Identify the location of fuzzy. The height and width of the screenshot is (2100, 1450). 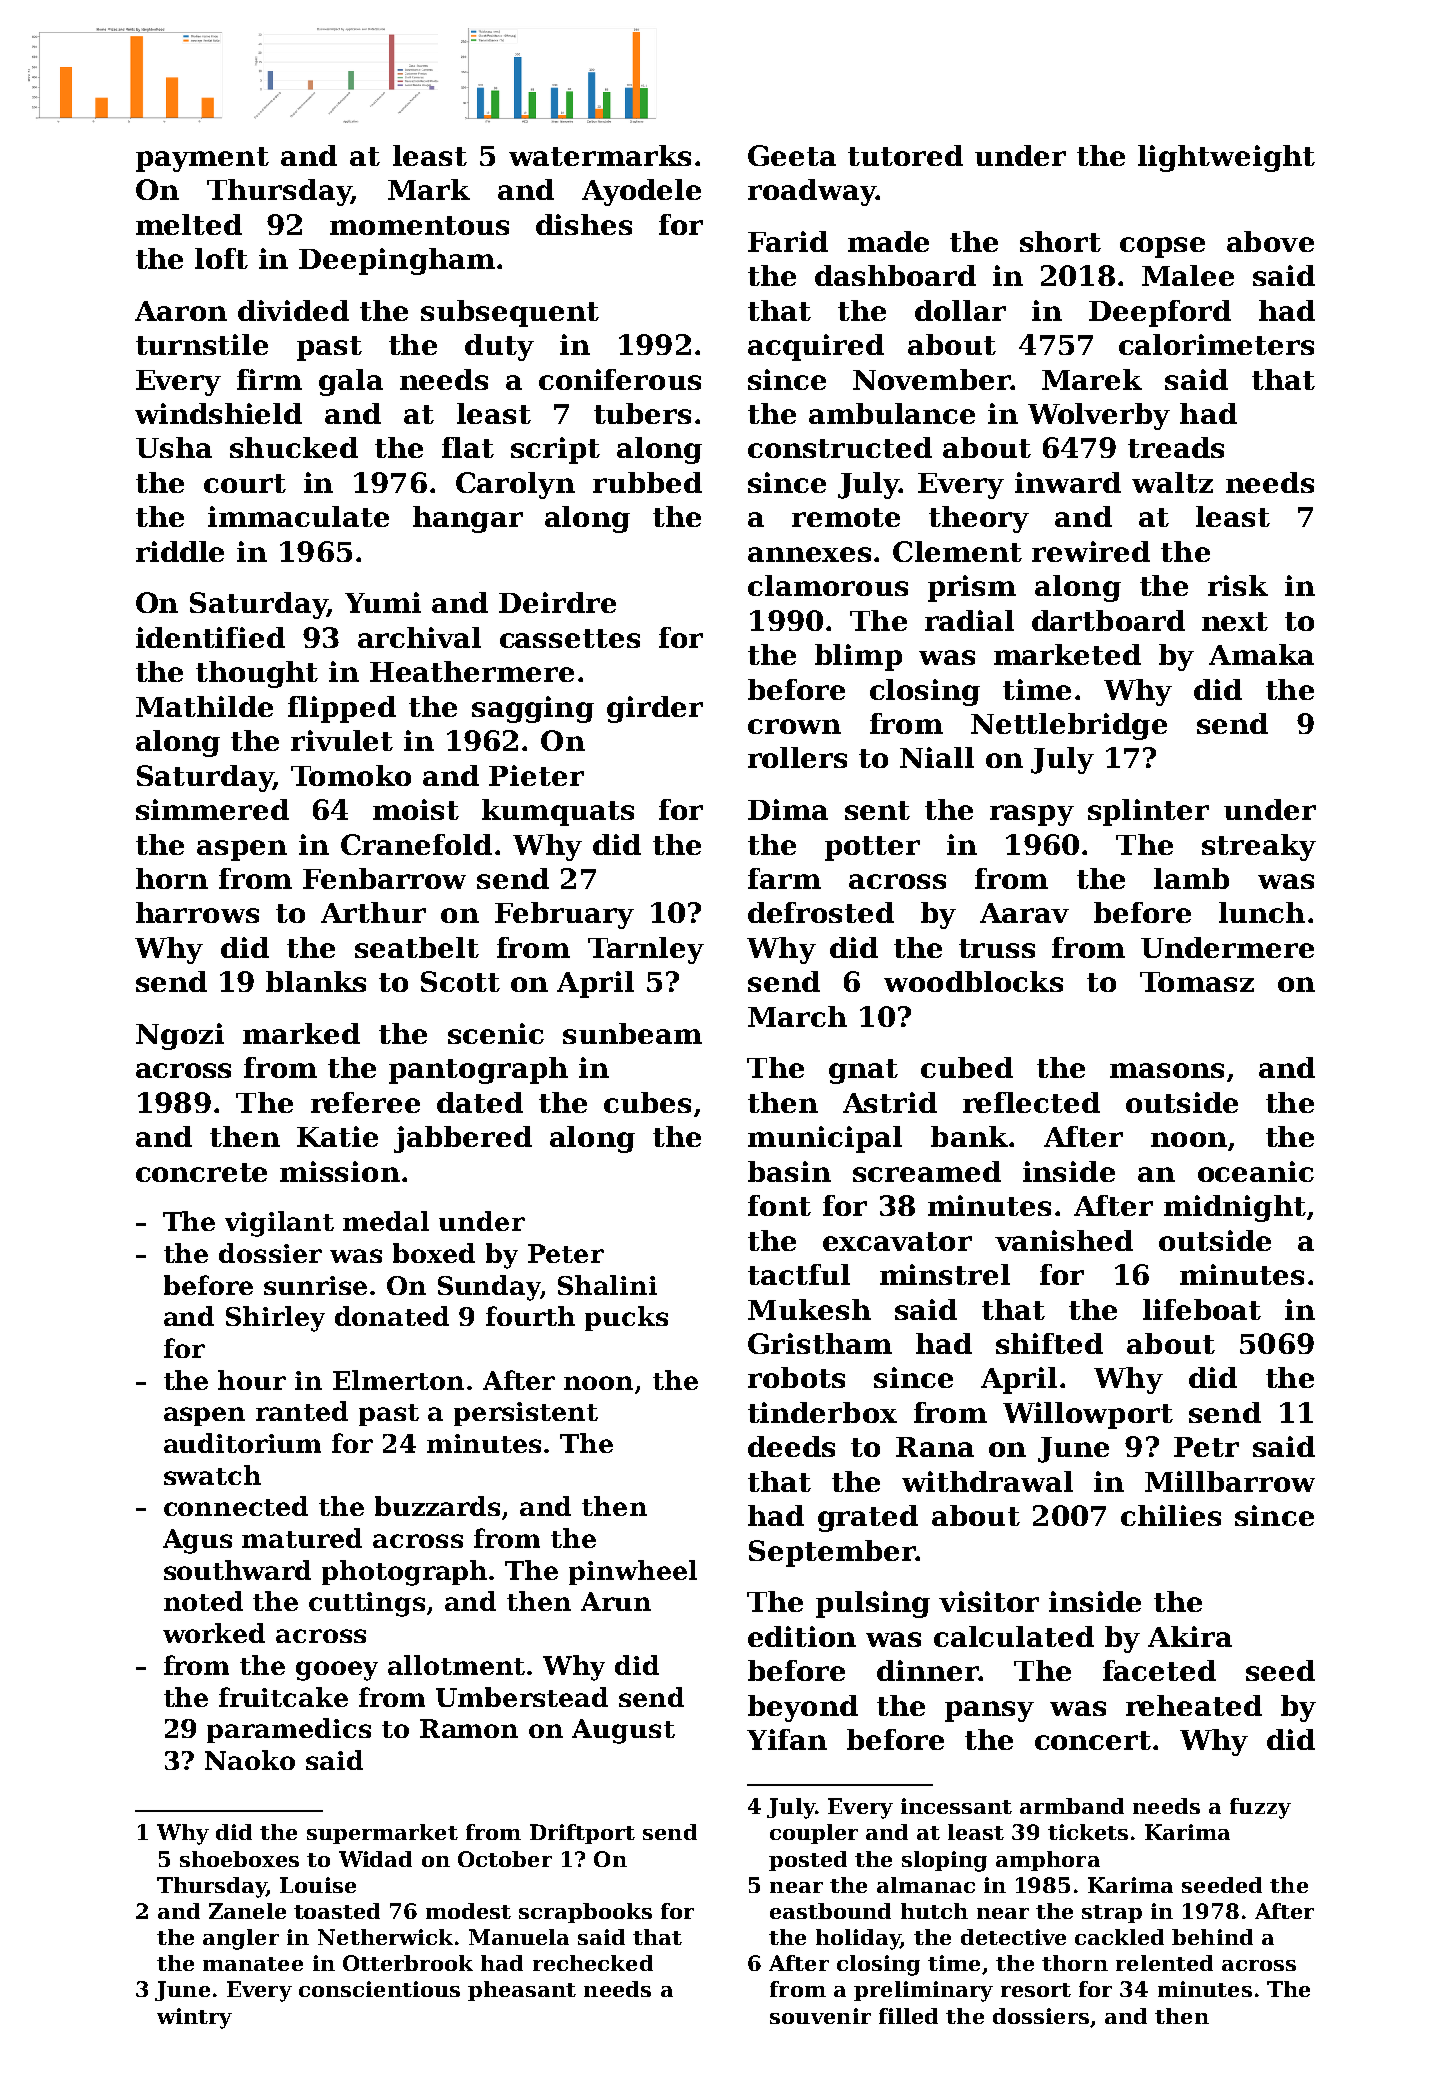
(1260, 1808).
